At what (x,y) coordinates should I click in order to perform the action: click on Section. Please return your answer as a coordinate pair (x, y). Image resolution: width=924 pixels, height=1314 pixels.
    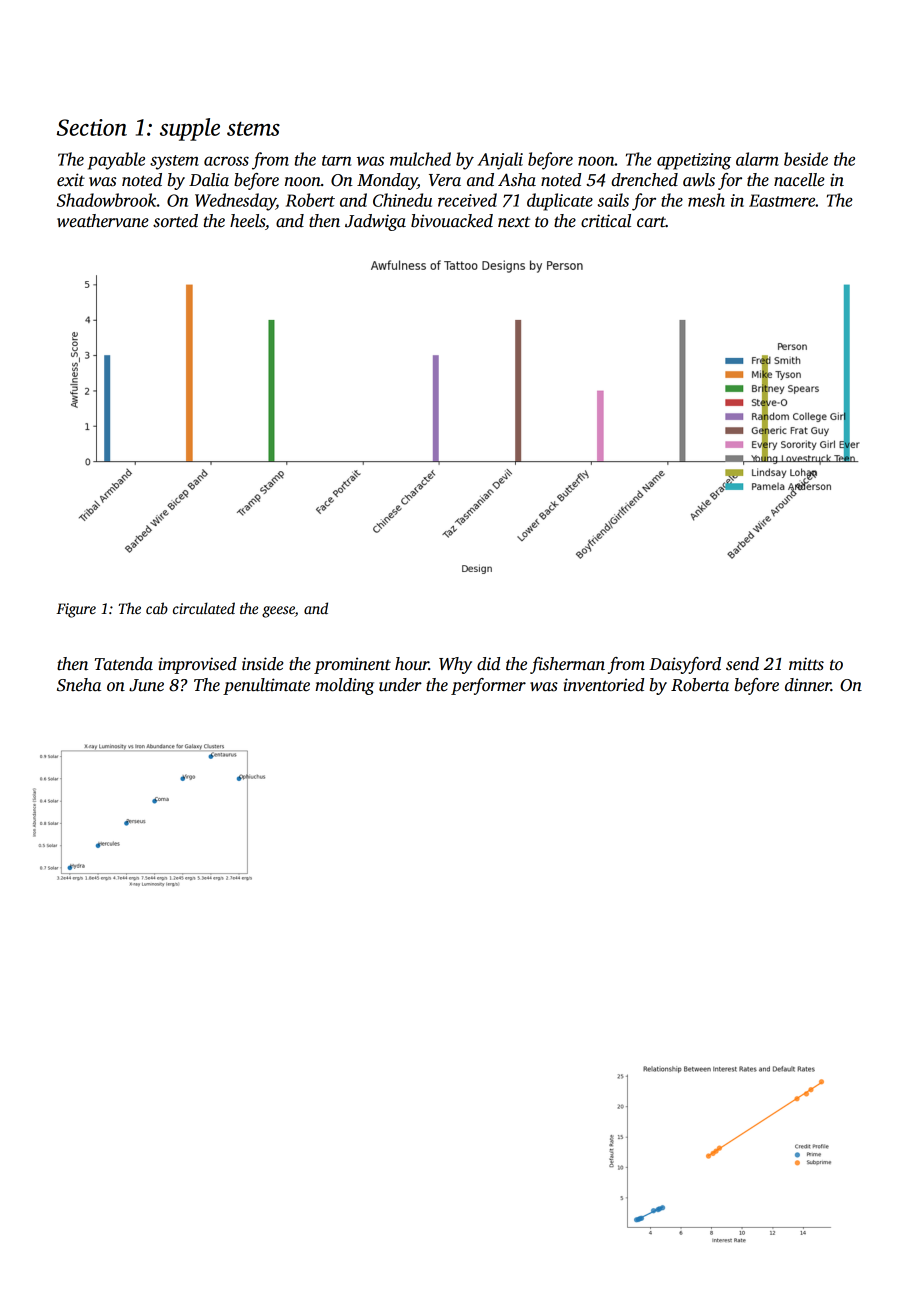
    Looking at the image, I should click on (92, 127).
